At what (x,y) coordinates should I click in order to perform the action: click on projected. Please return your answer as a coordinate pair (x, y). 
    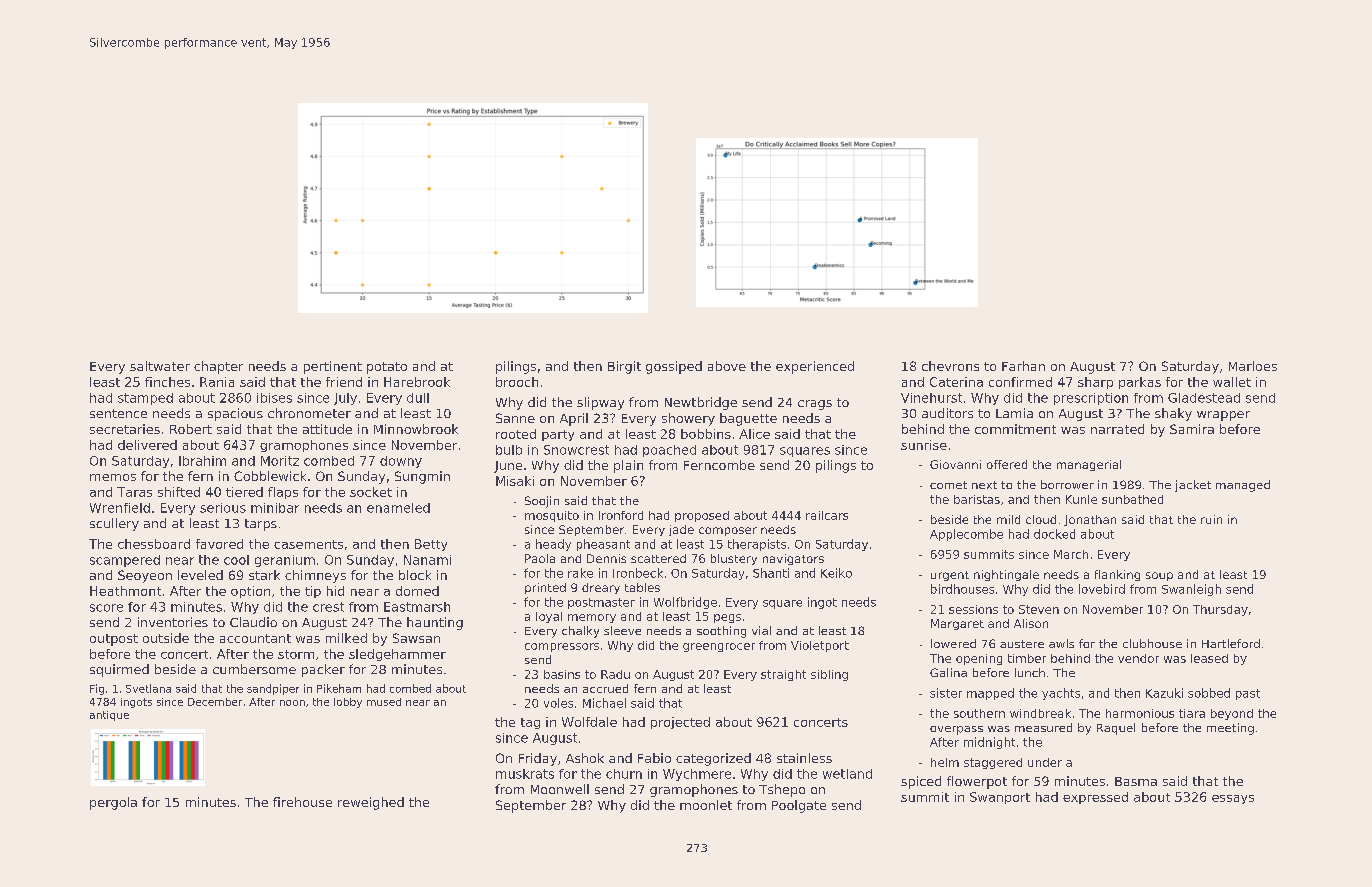
    Looking at the image, I should click on (680, 723).
